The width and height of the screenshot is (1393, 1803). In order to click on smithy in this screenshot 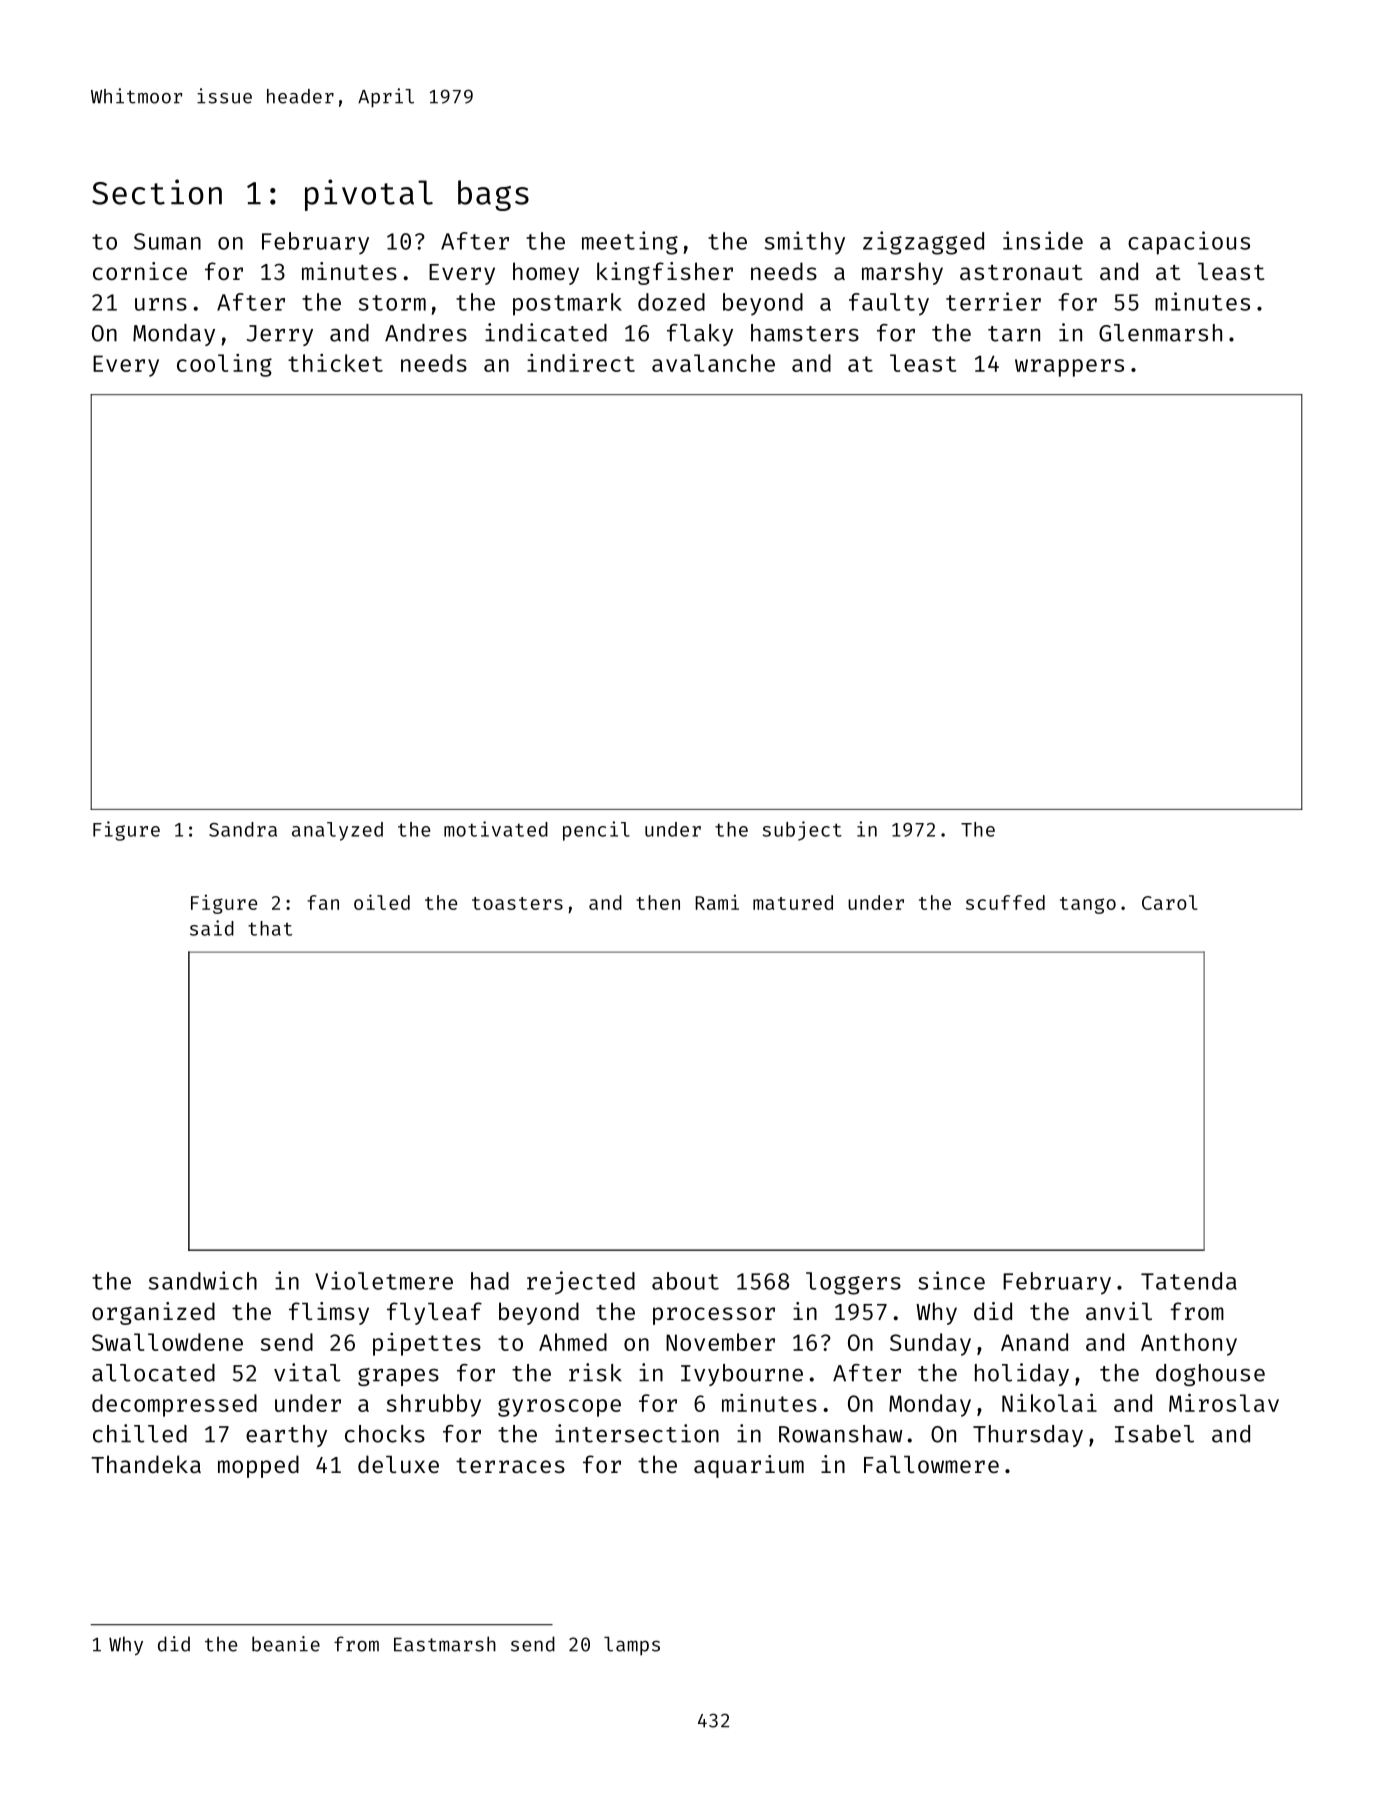, I will do `click(805, 243)`.
